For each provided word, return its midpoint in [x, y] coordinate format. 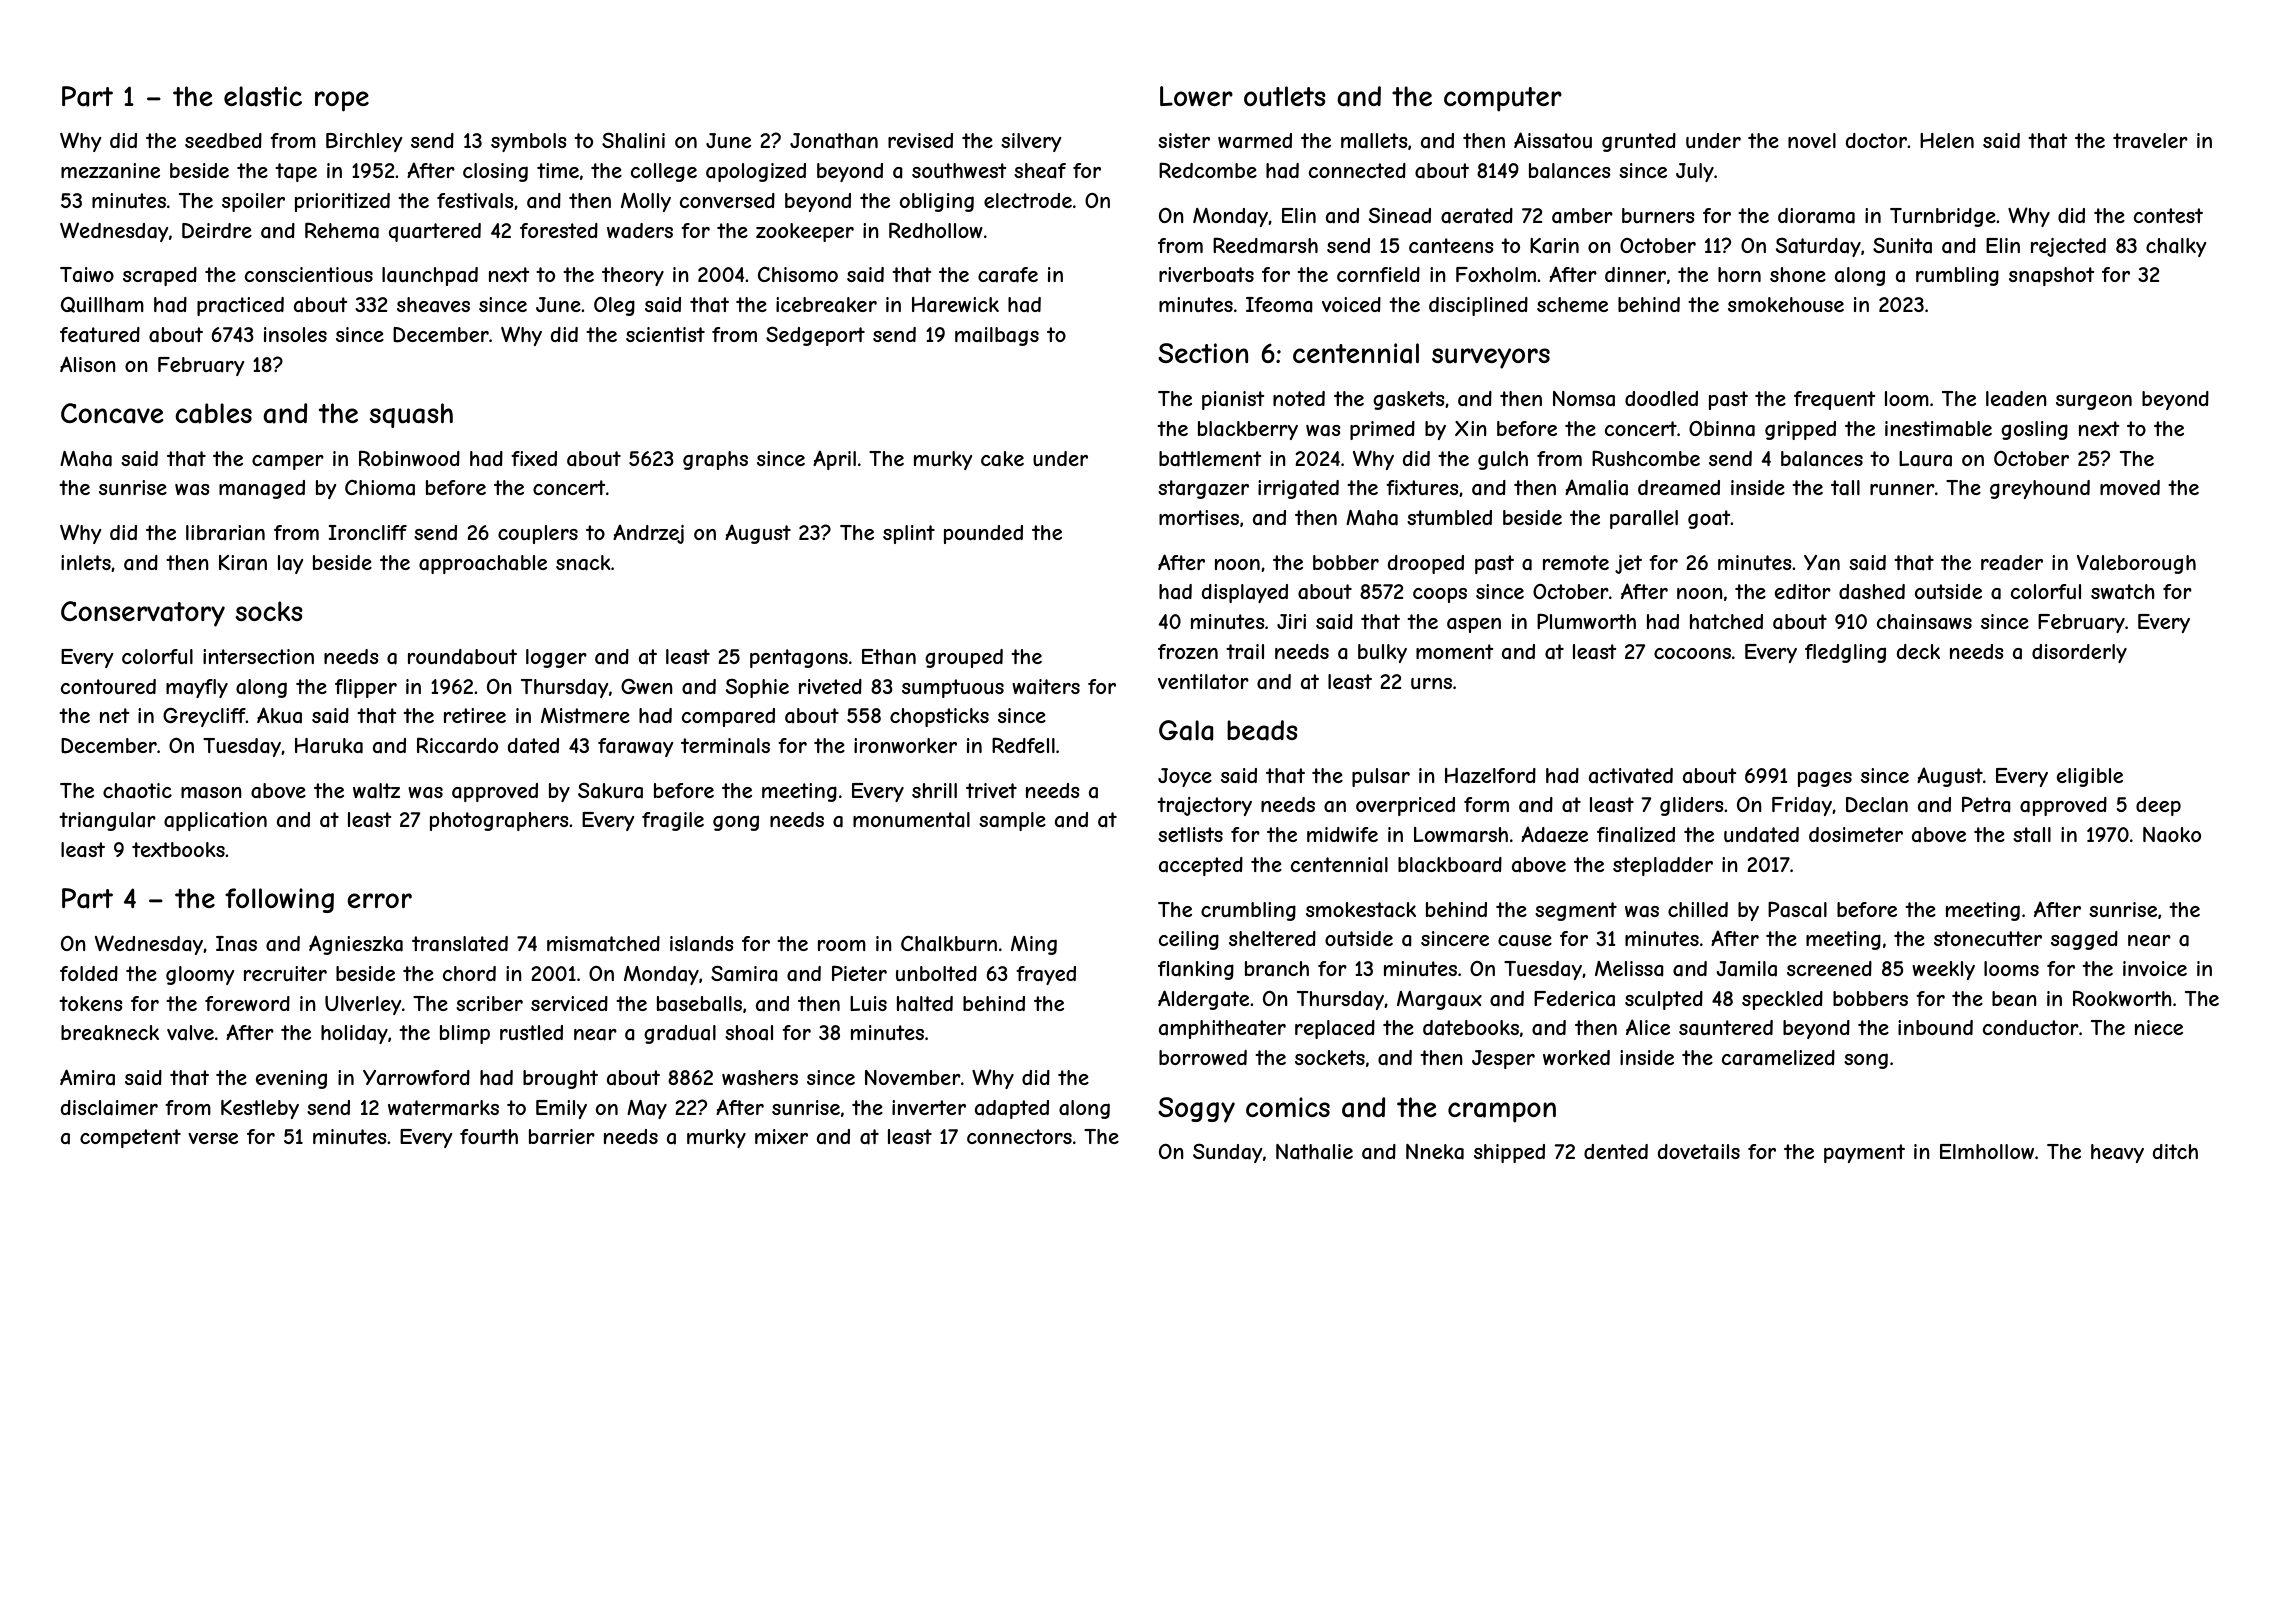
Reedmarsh [1265, 245]
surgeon [2094, 402]
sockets [1330, 1057]
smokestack [1361, 909]
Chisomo [798, 274]
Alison [88, 364]
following [279, 900]
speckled [1782, 1000]
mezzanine [110, 170]
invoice [2155, 968]
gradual [680, 1034]
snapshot [2051, 276]
